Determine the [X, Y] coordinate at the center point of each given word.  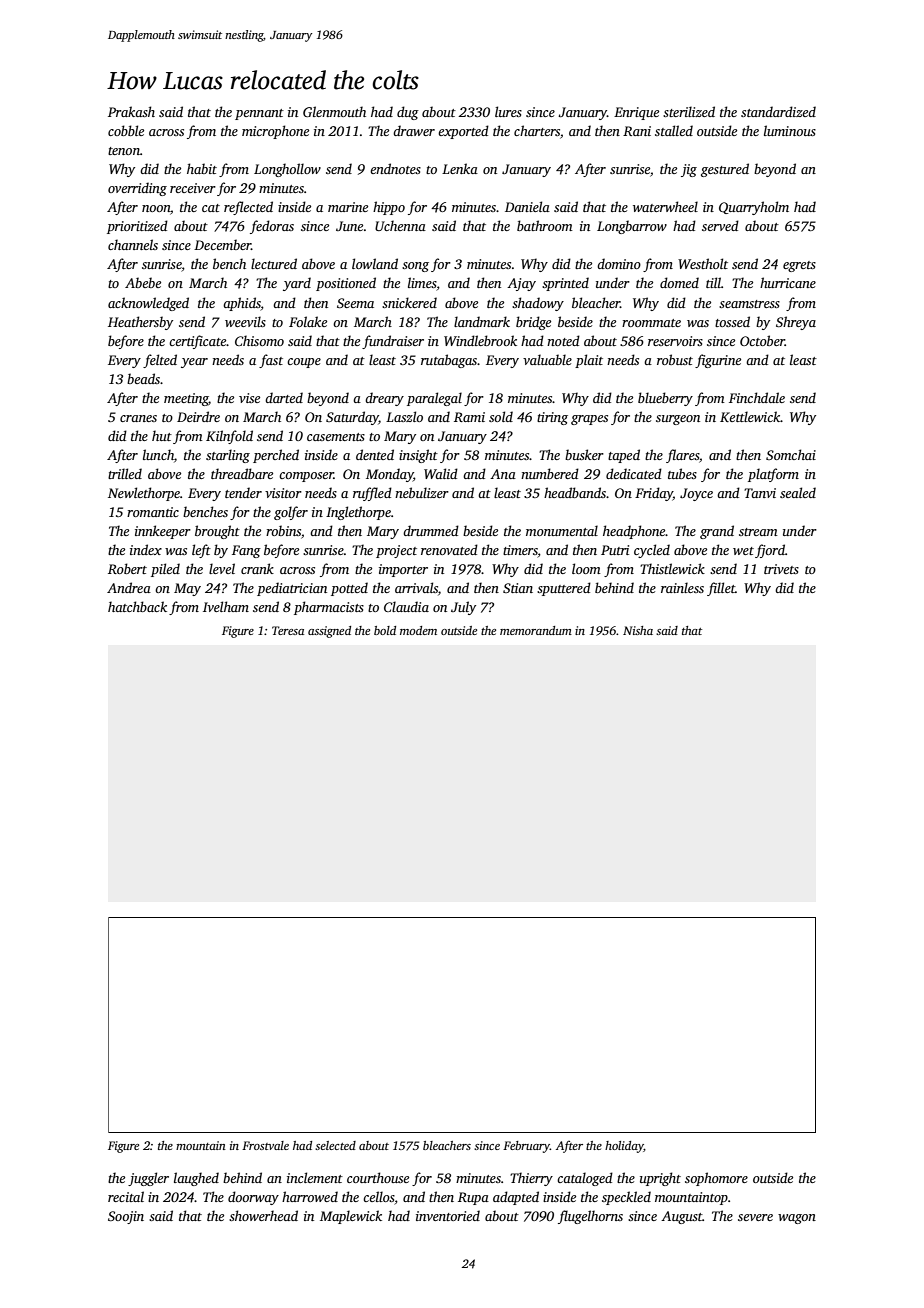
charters [537, 130]
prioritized [137, 227]
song [415, 267]
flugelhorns [590, 1217]
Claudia [406, 606]
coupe [304, 363]
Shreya [796, 323]
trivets [781, 569]
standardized [778, 111]
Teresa [288, 630]
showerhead [263, 1215]
